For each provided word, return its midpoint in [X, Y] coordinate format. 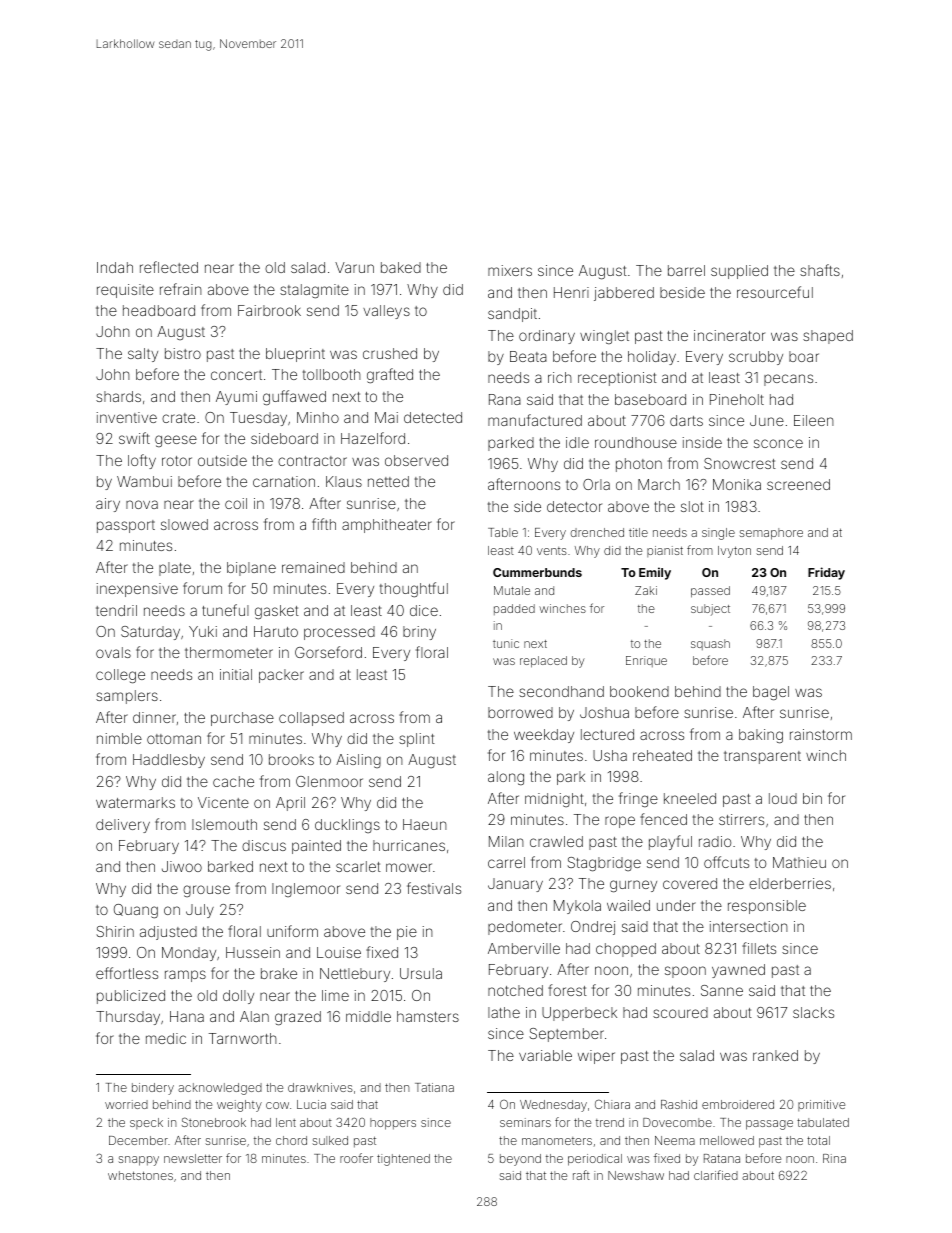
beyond [520, 1160]
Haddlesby [169, 761]
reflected [169, 267]
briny [419, 633]
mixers [510, 270]
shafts [820, 270]
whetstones [140, 1175]
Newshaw [636, 1175]
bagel [771, 693]
